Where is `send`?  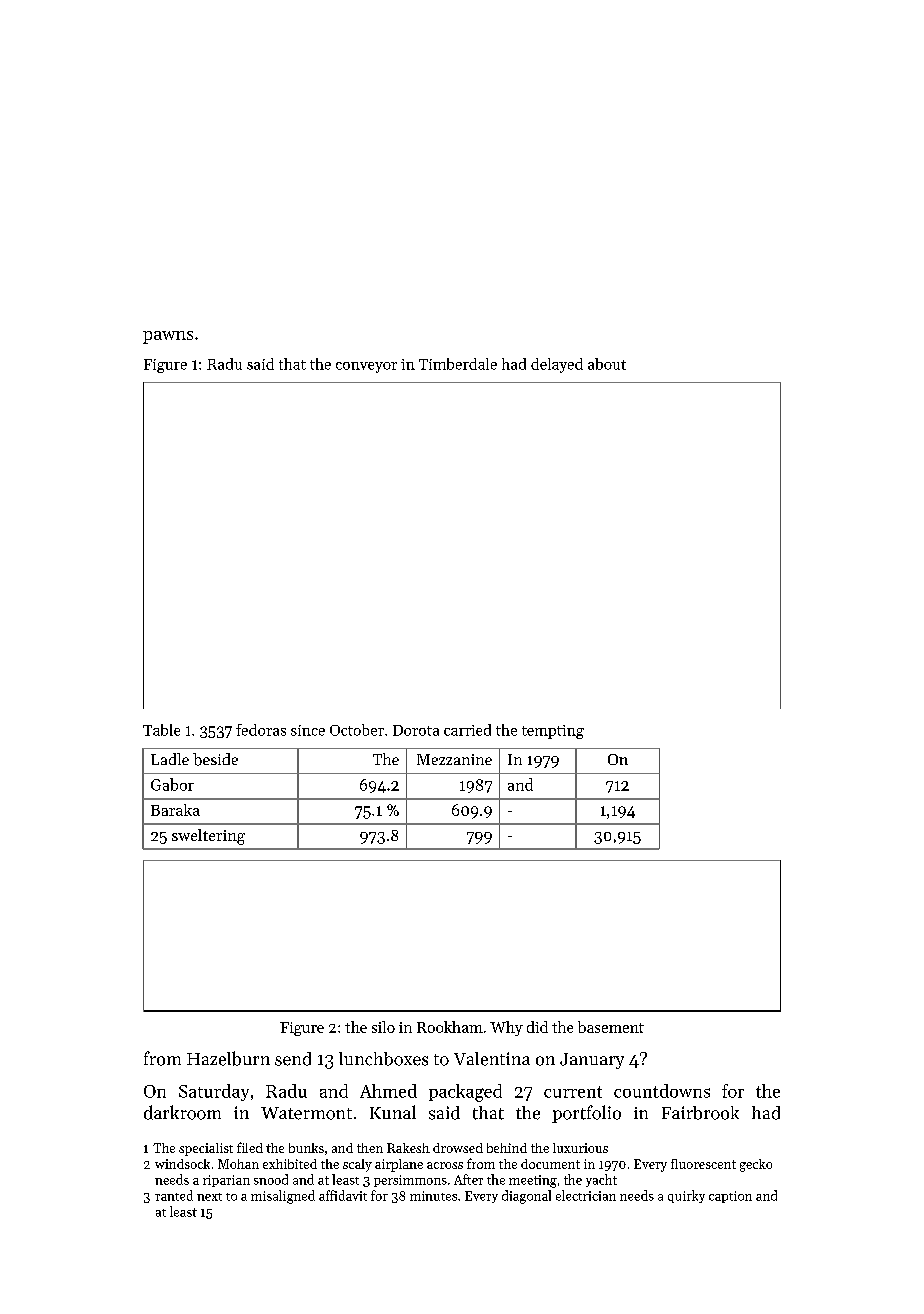 send is located at coordinates (293, 1059).
